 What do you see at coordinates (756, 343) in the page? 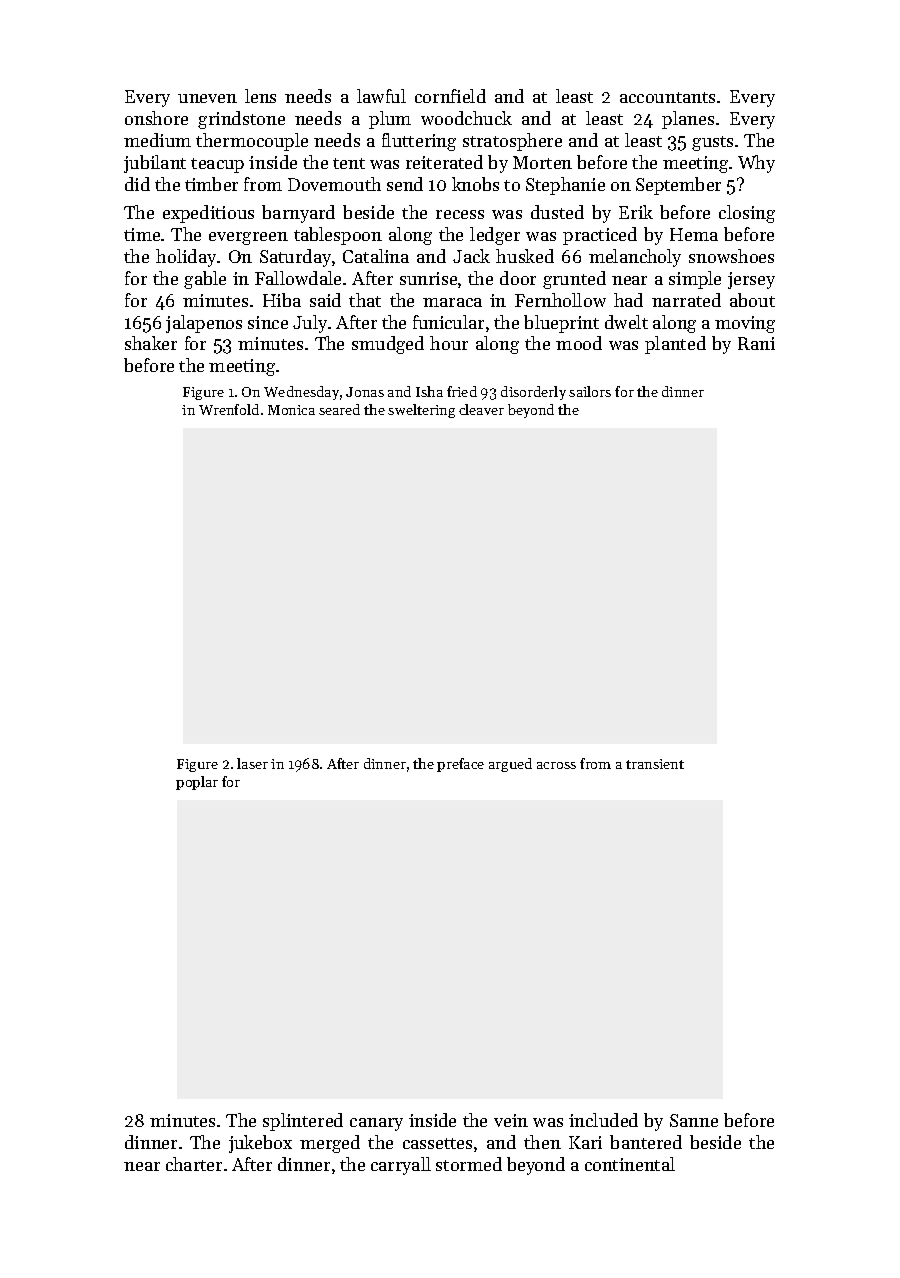
I see `Rani` at bounding box center [756, 343].
